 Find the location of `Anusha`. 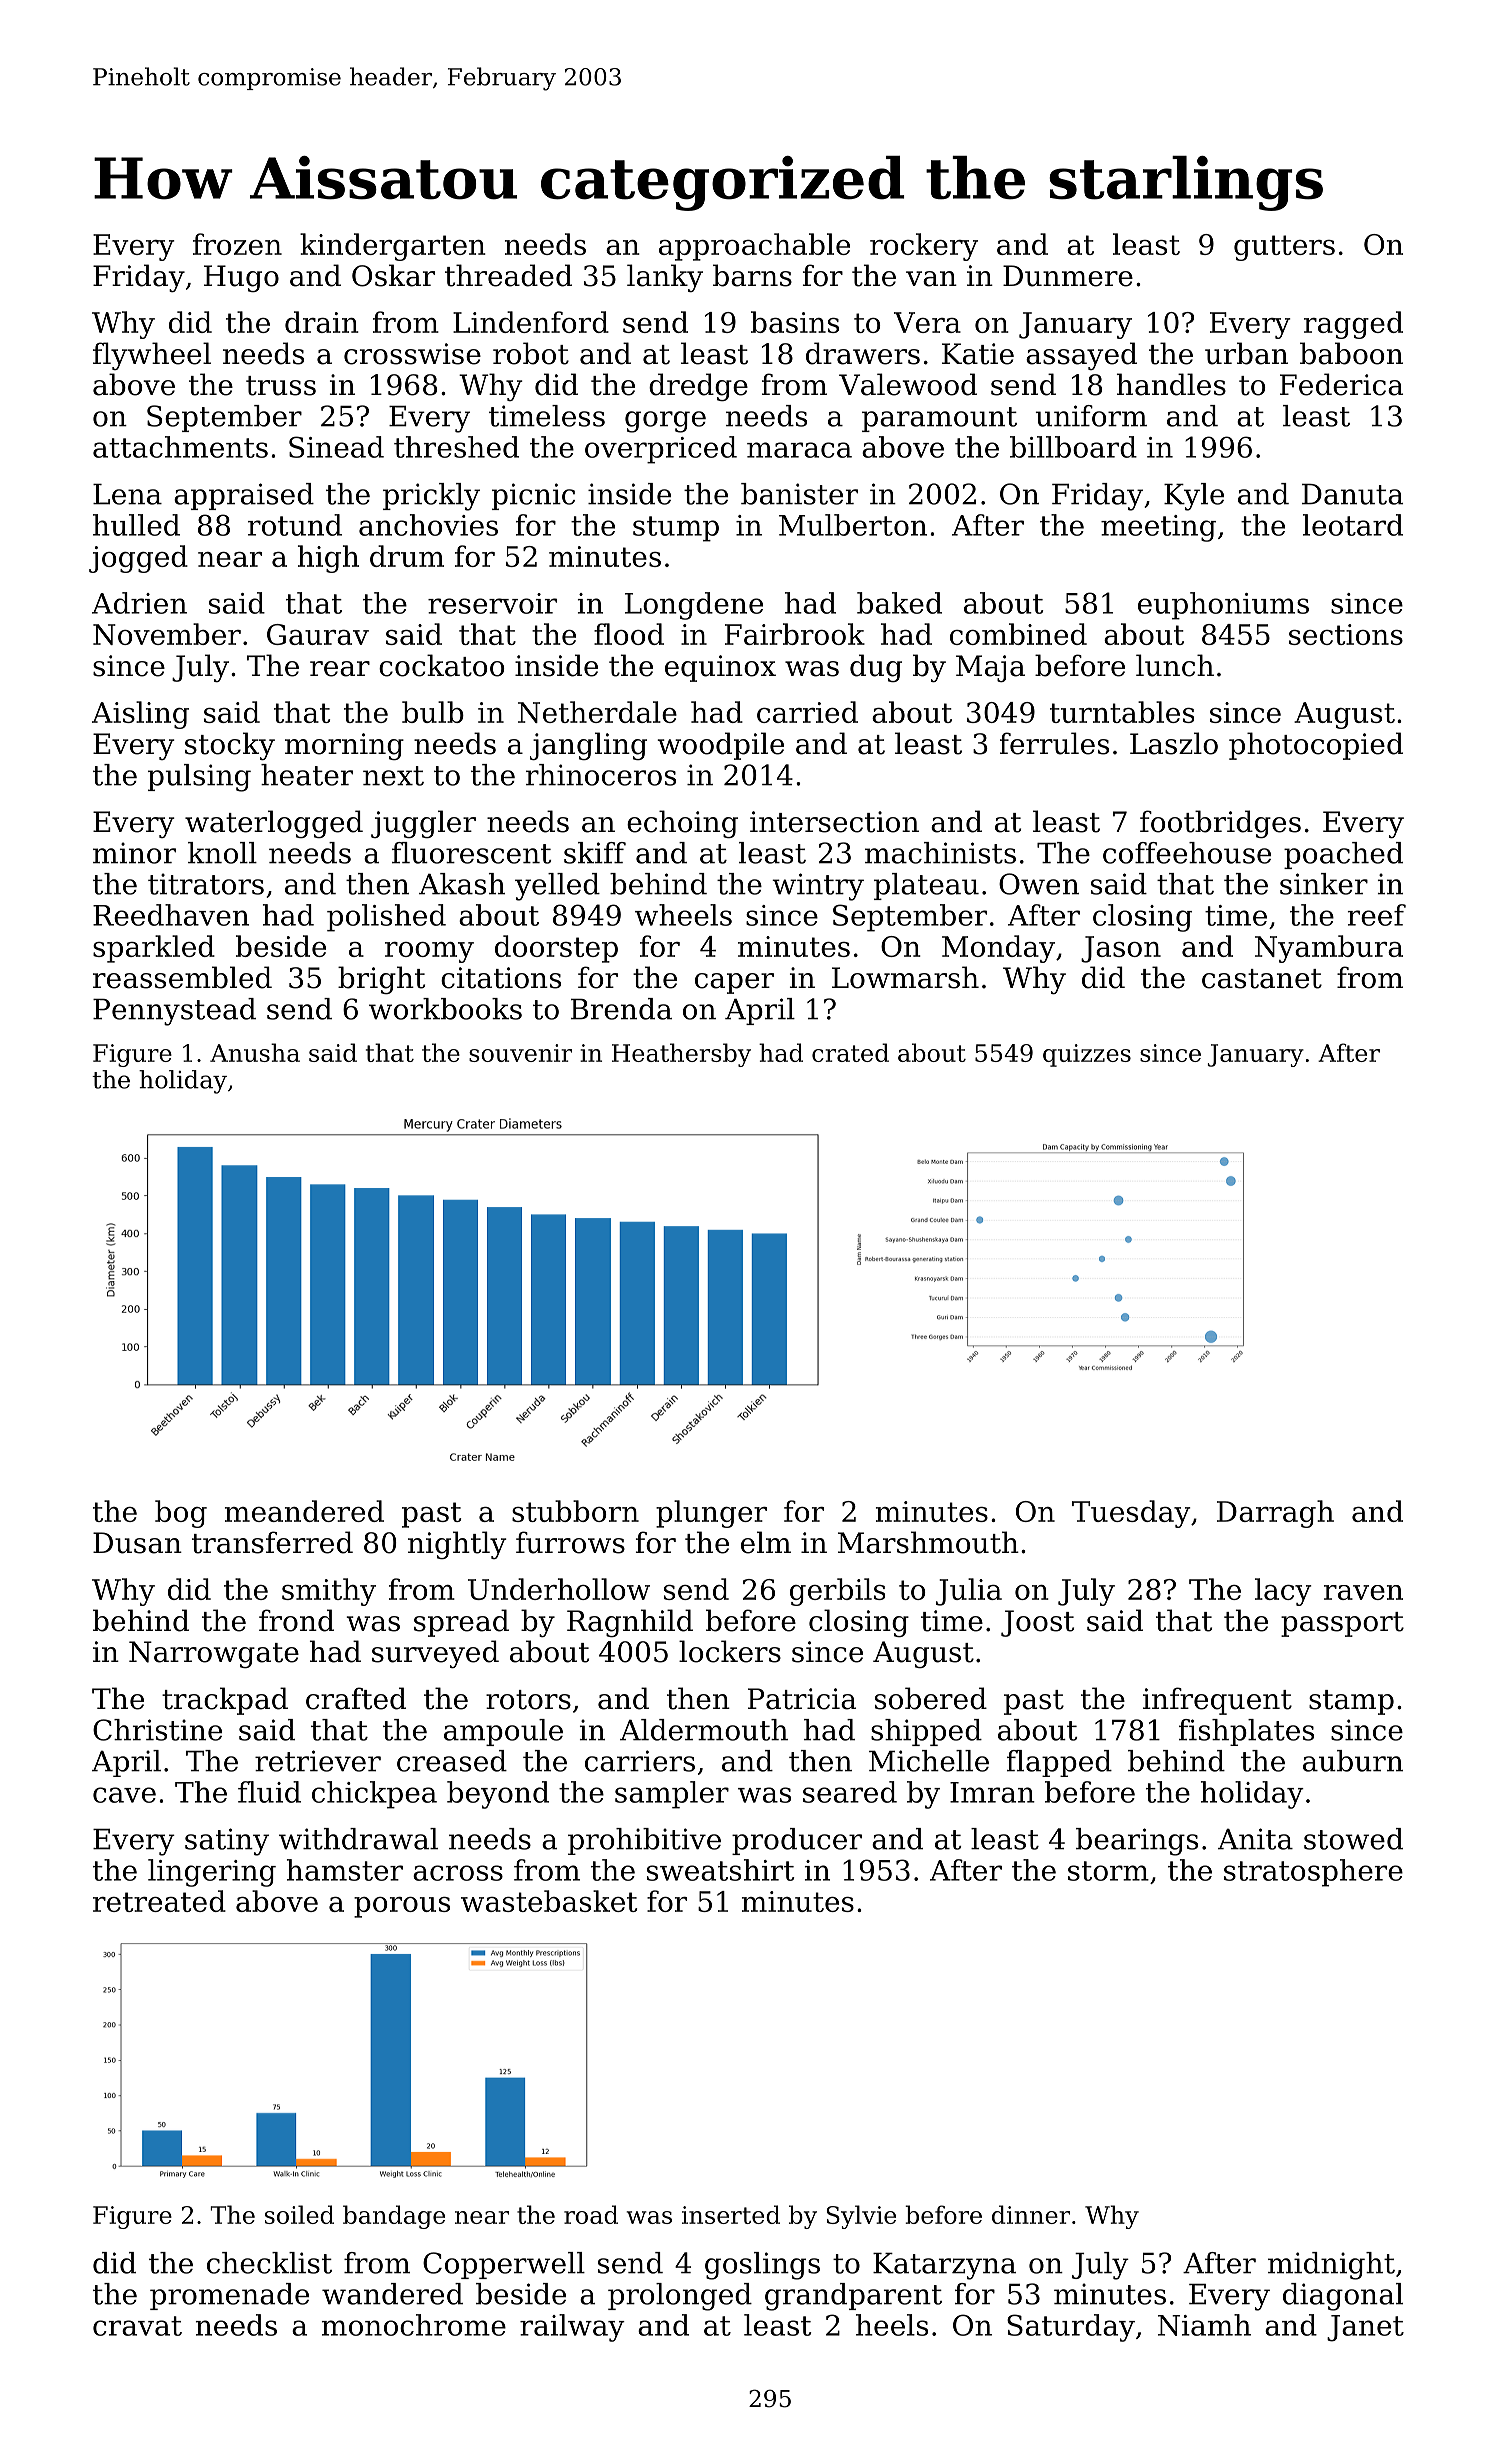

Anusha is located at coordinates (255, 1052).
